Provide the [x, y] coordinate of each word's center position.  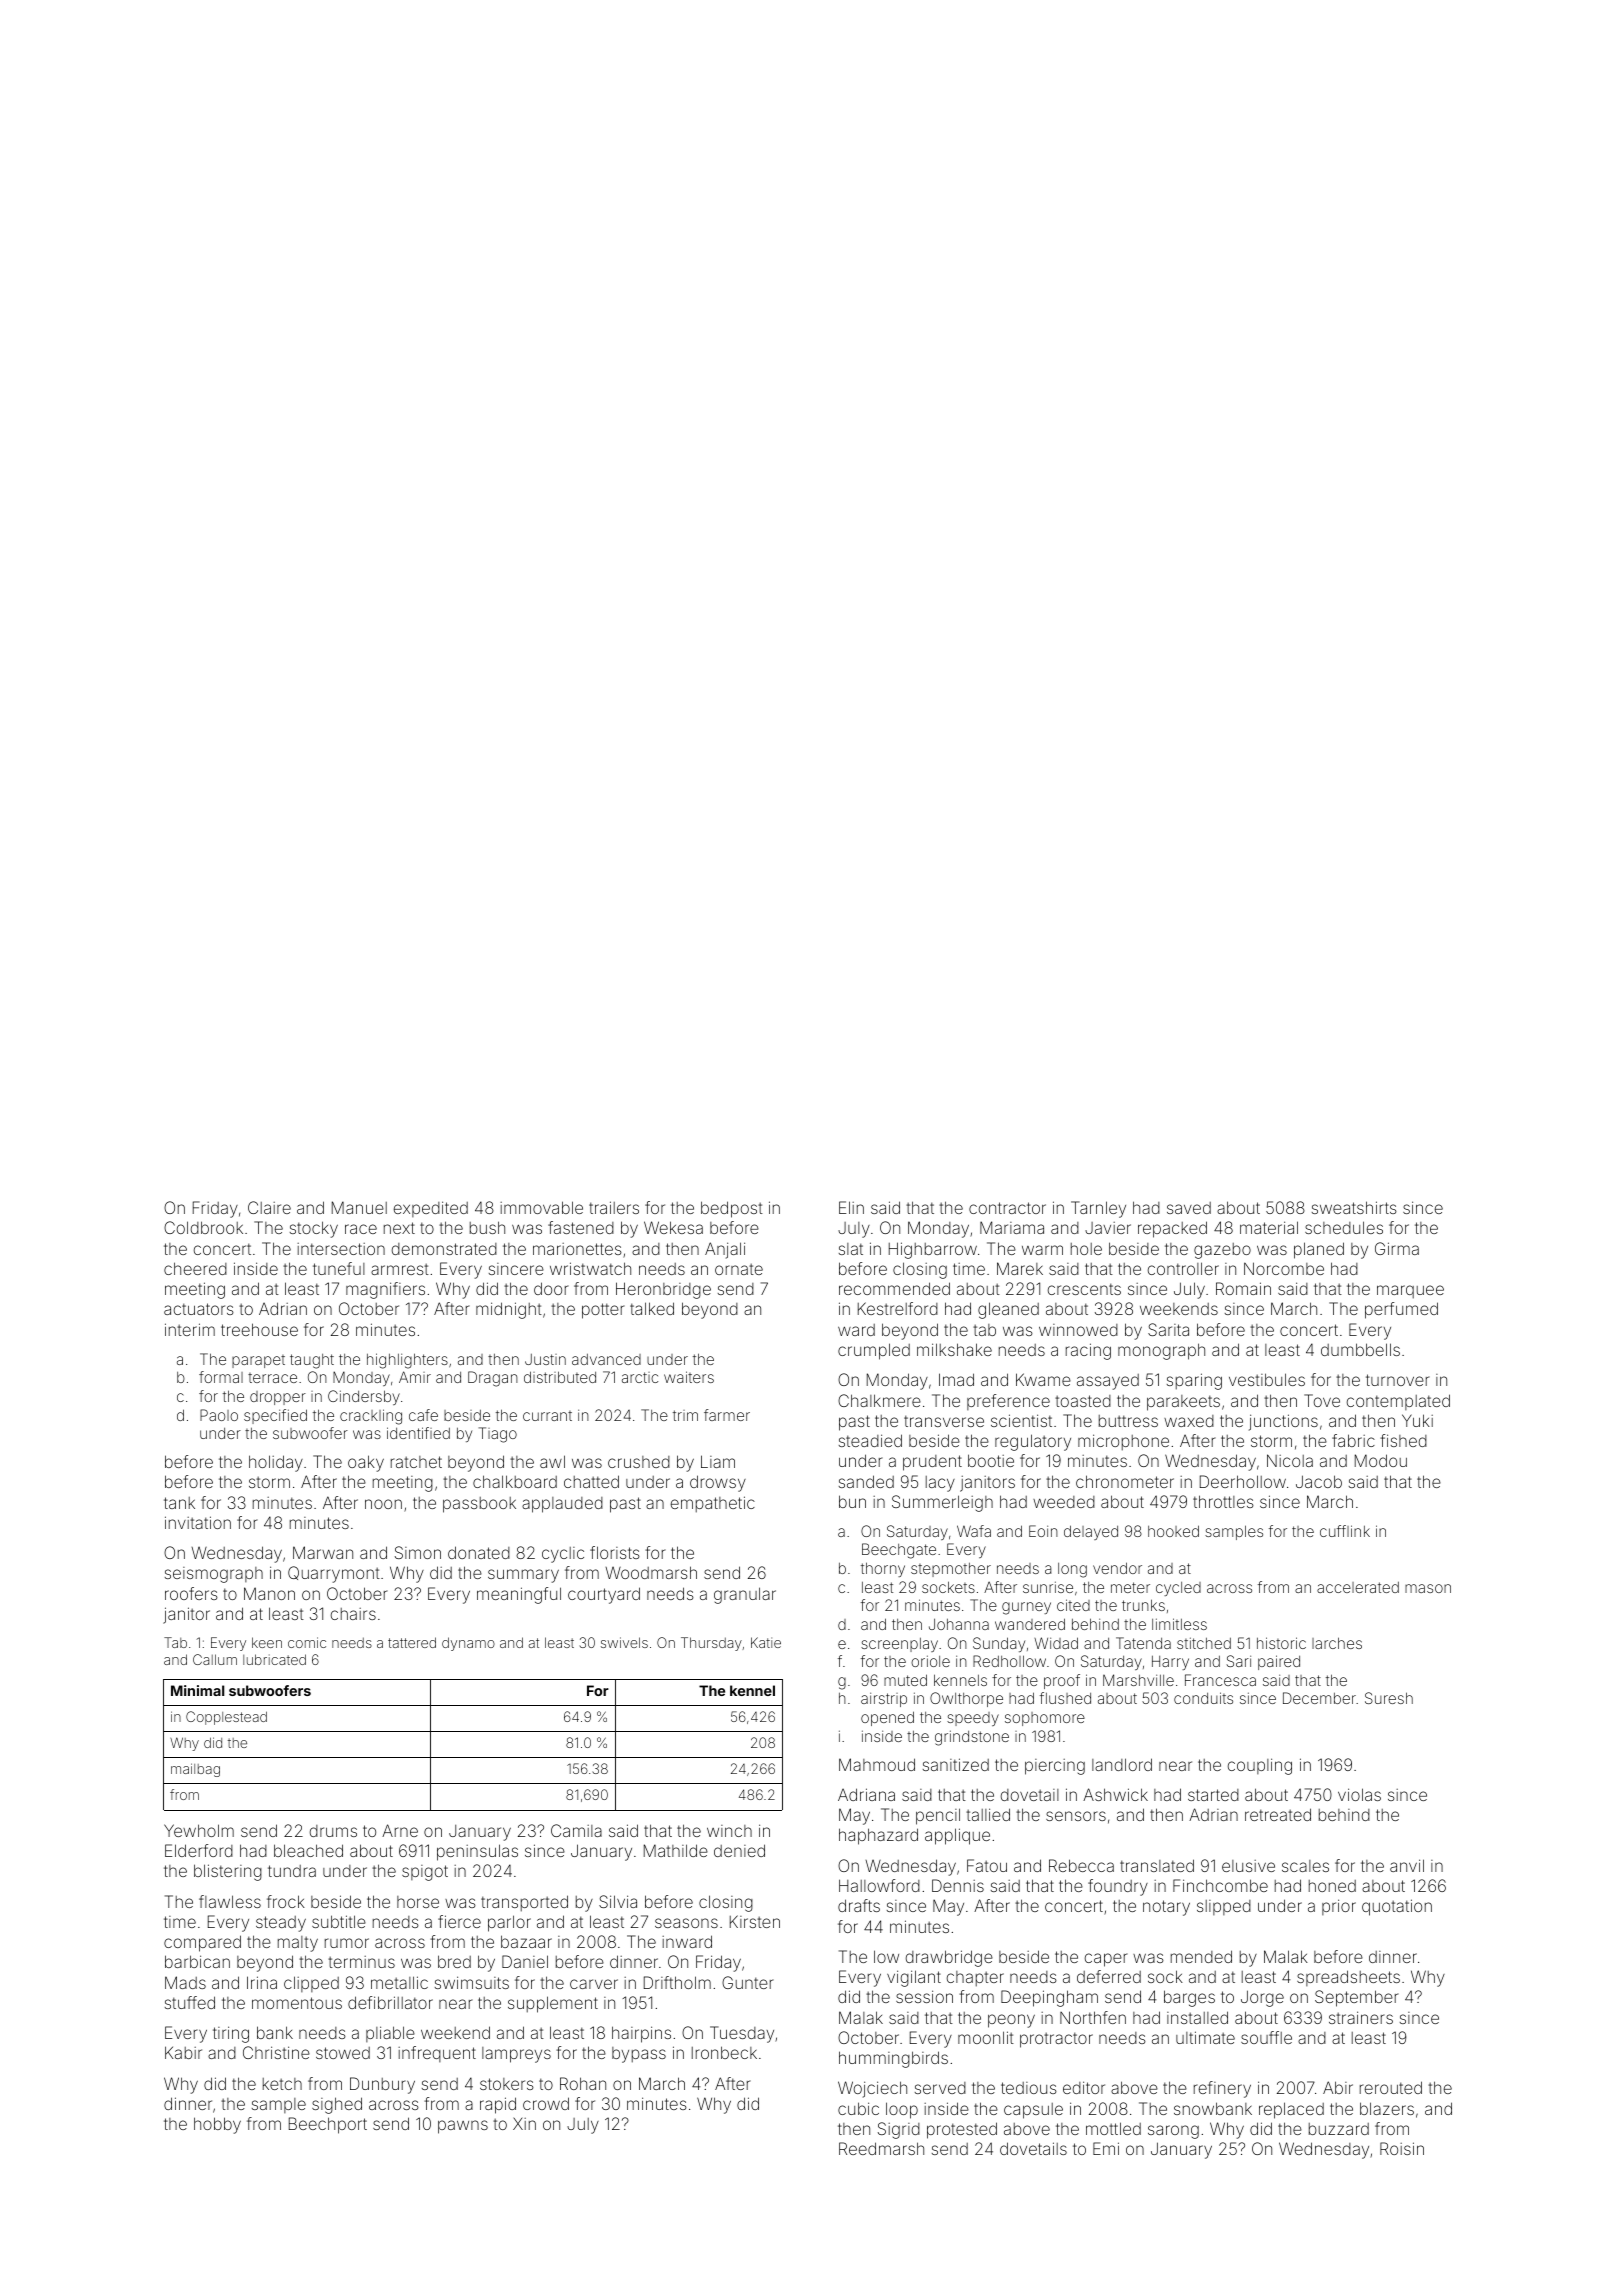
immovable [541, 1207]
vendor [1117, 1568]
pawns [463, 2127]
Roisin [1402, 2148]
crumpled [874, 1351]
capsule [1033, 2111]
